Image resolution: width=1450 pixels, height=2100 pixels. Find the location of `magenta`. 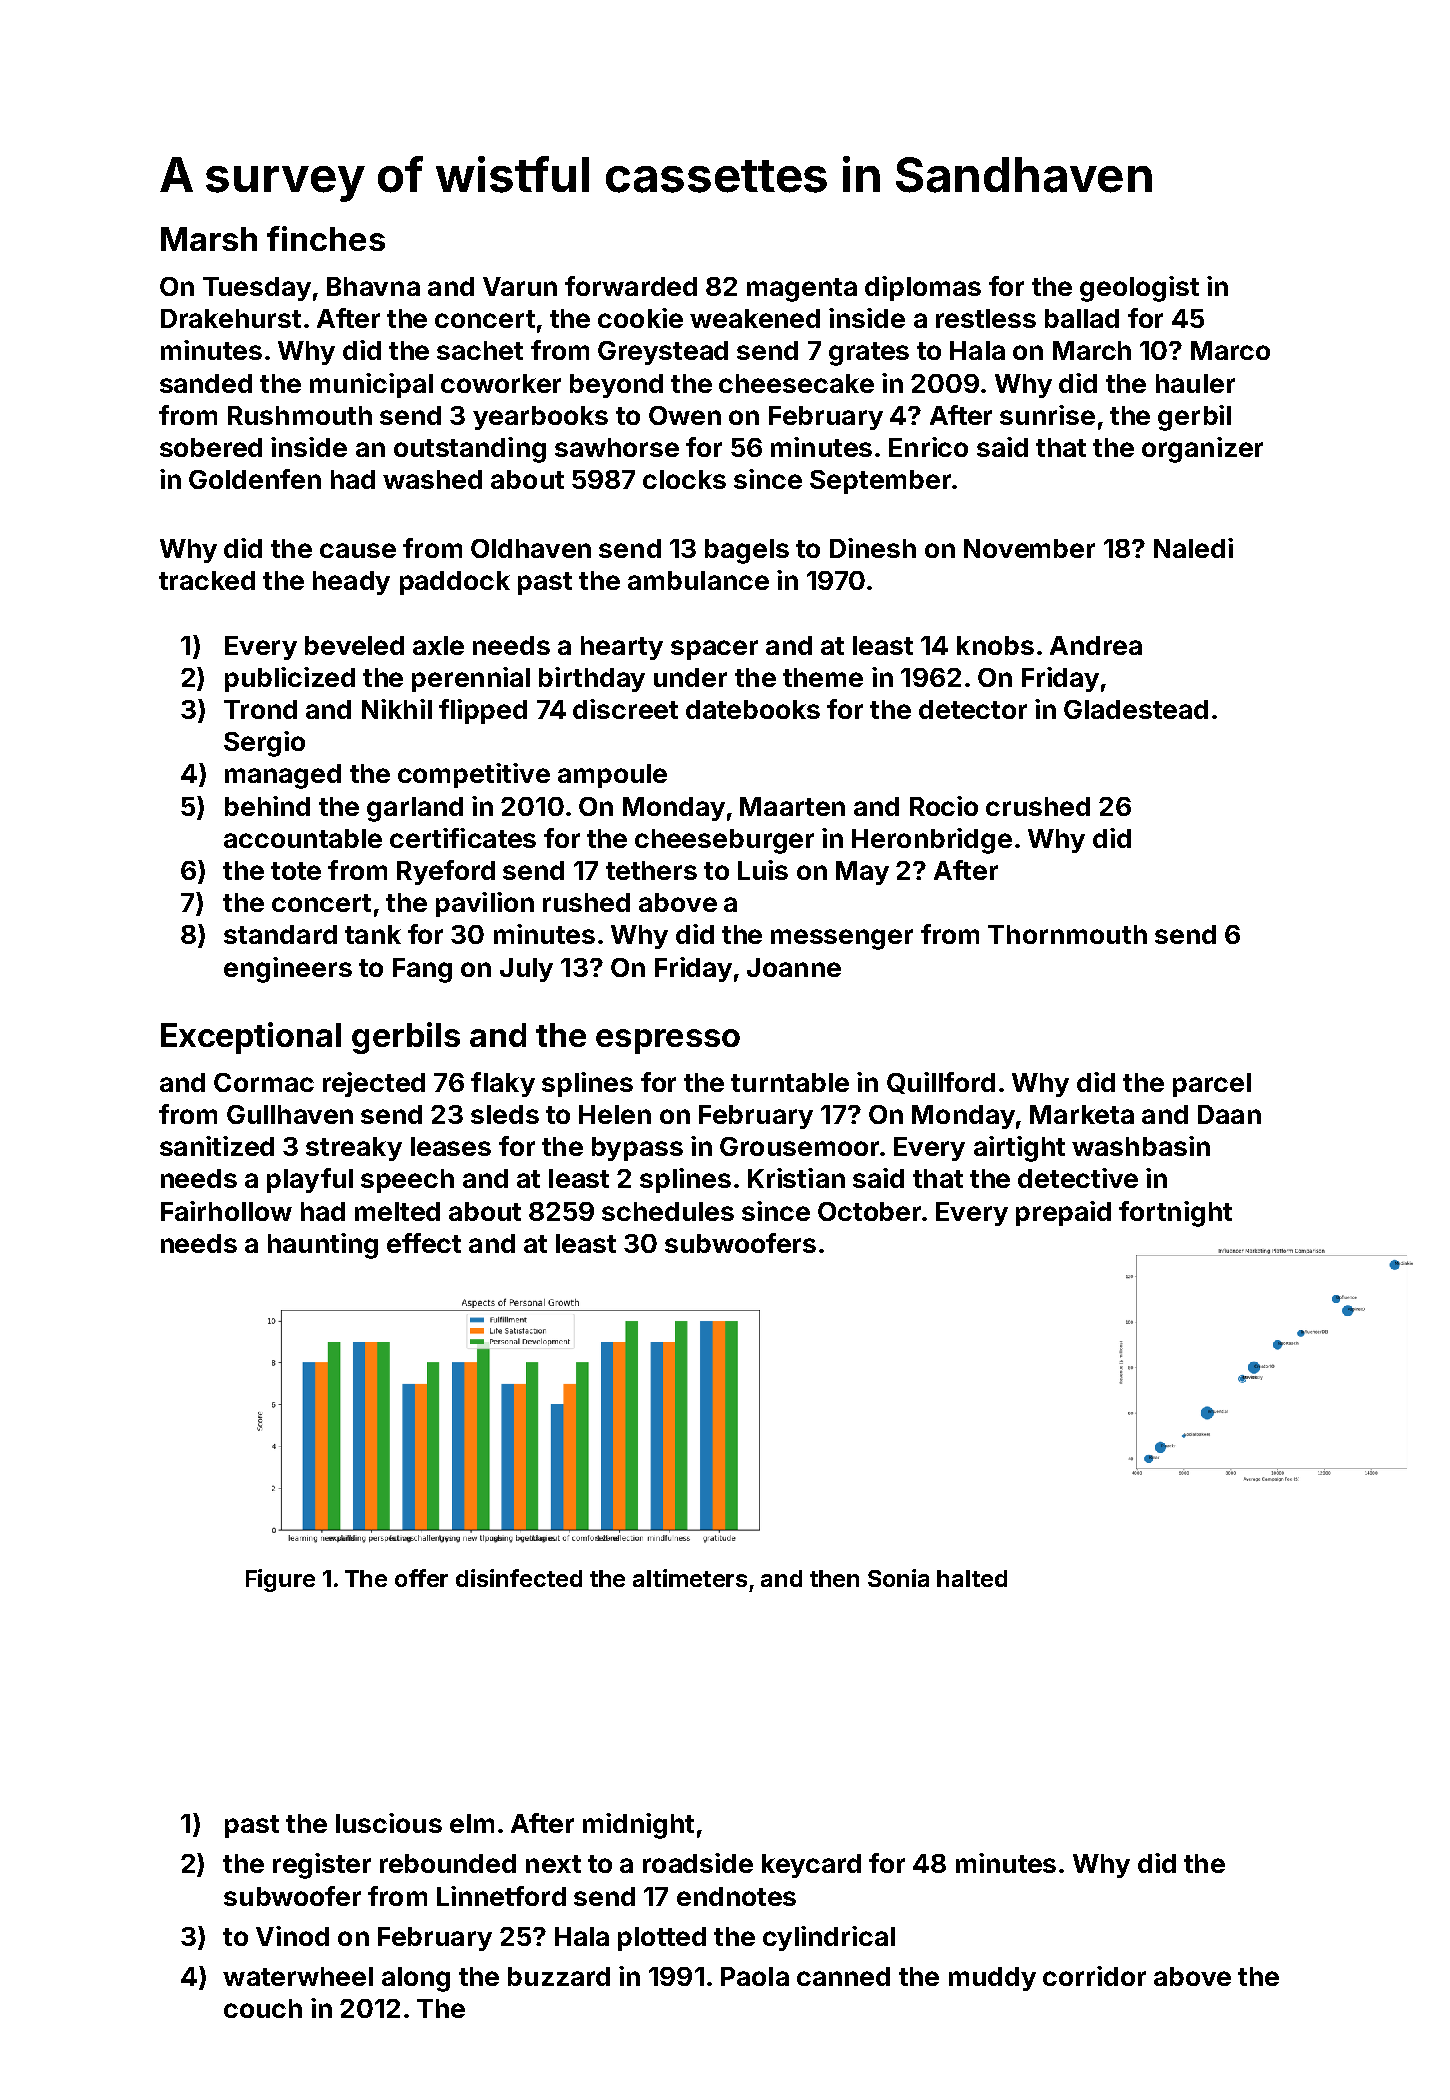

magenta is located at coordinates (802, 290).
